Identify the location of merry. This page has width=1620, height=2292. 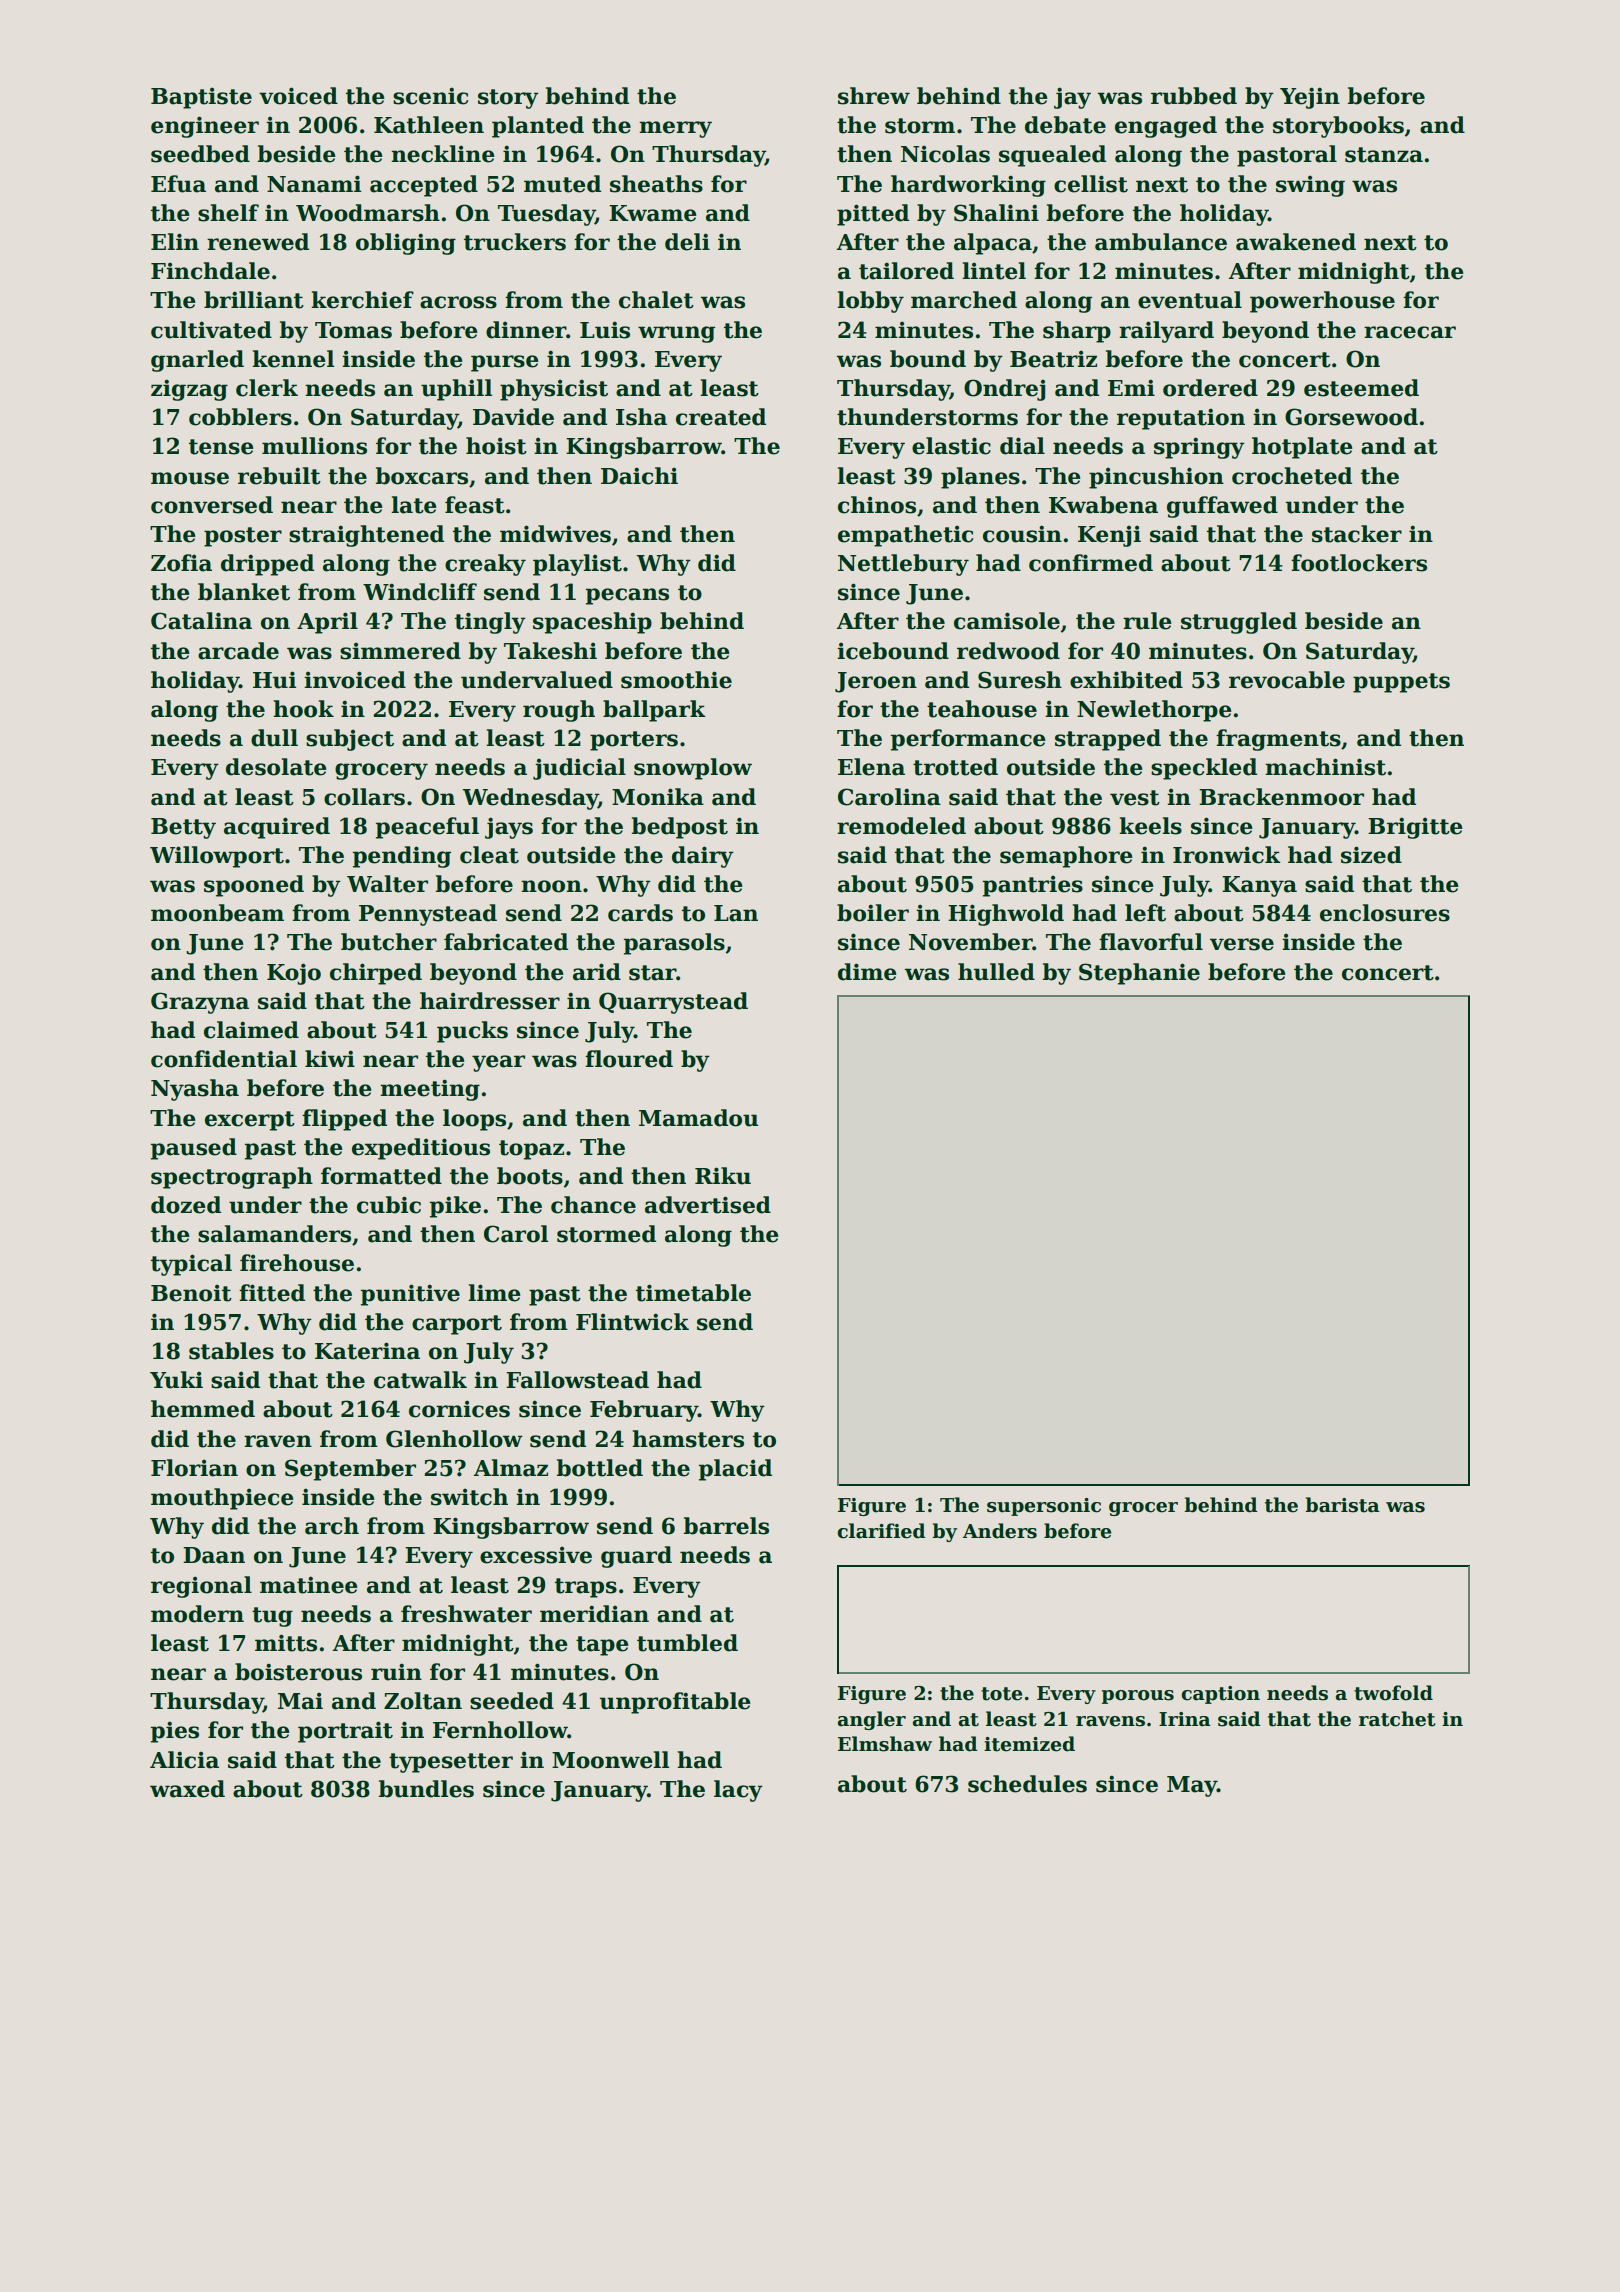
(675, 129).
